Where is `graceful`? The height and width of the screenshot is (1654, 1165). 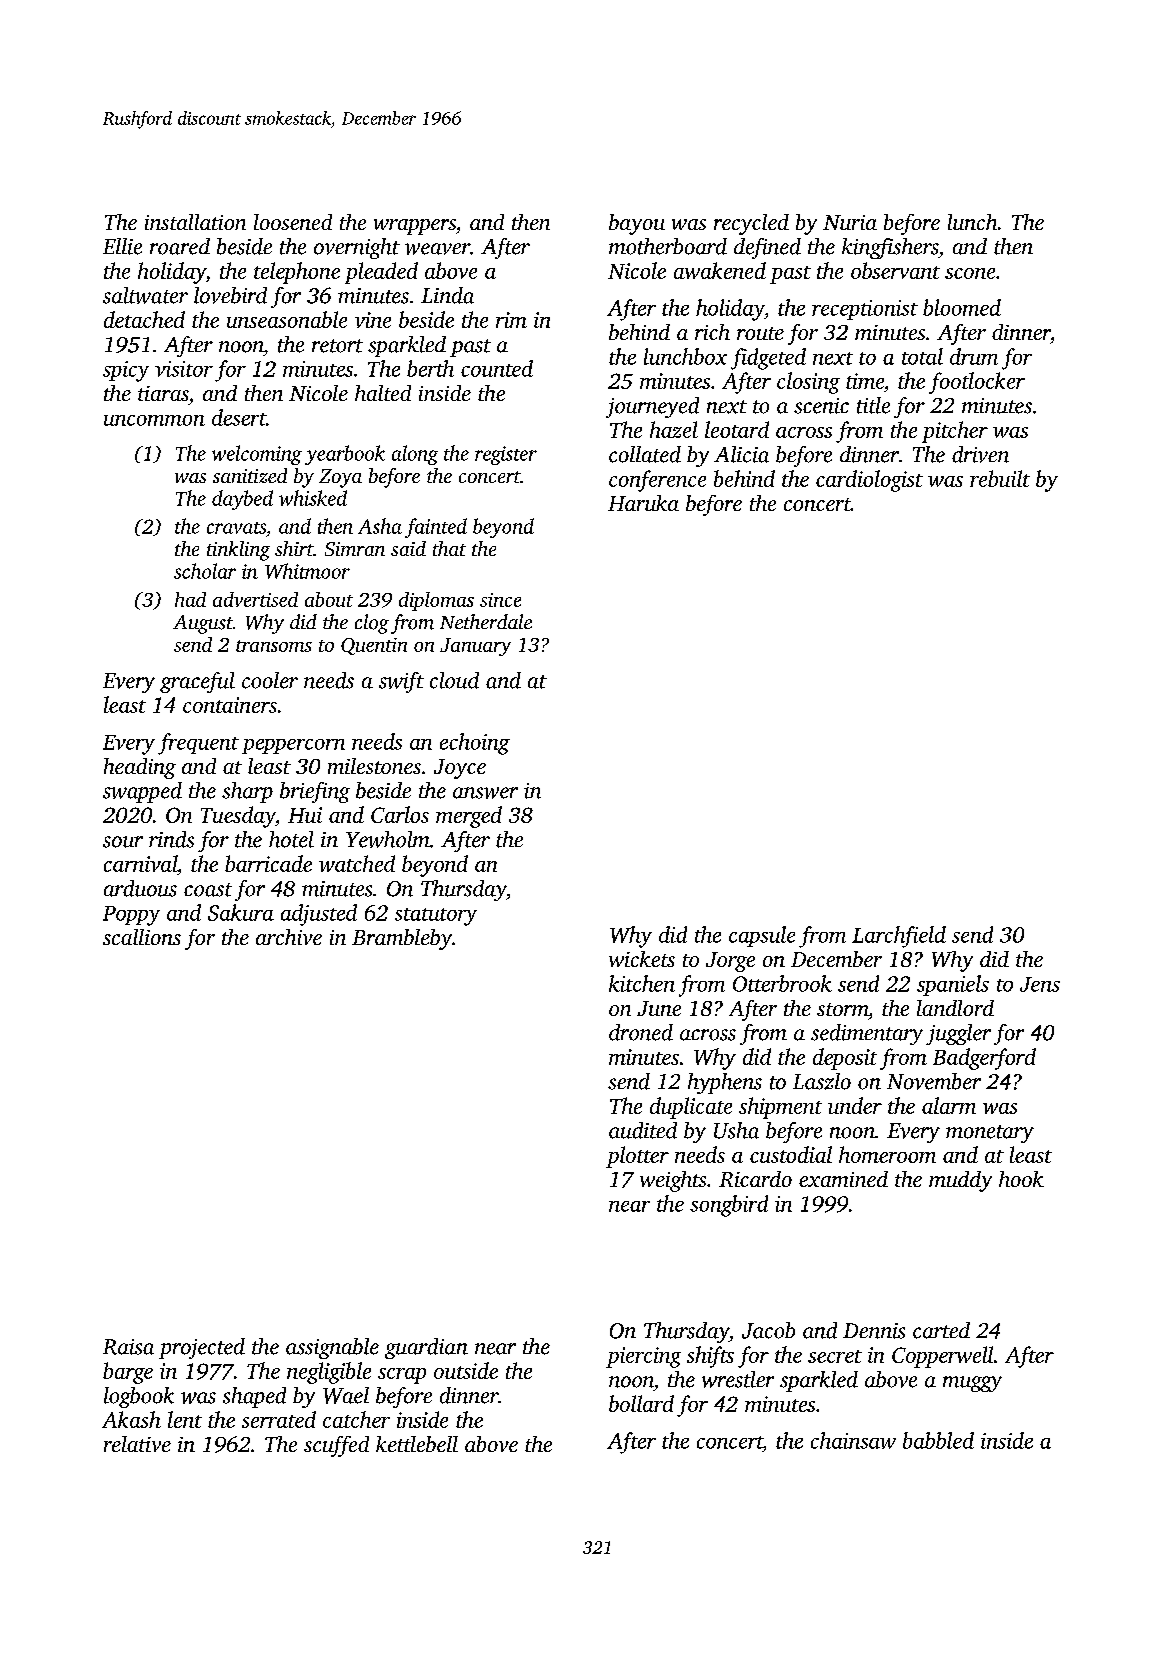
graceful is located at coordinates (197, 682).
